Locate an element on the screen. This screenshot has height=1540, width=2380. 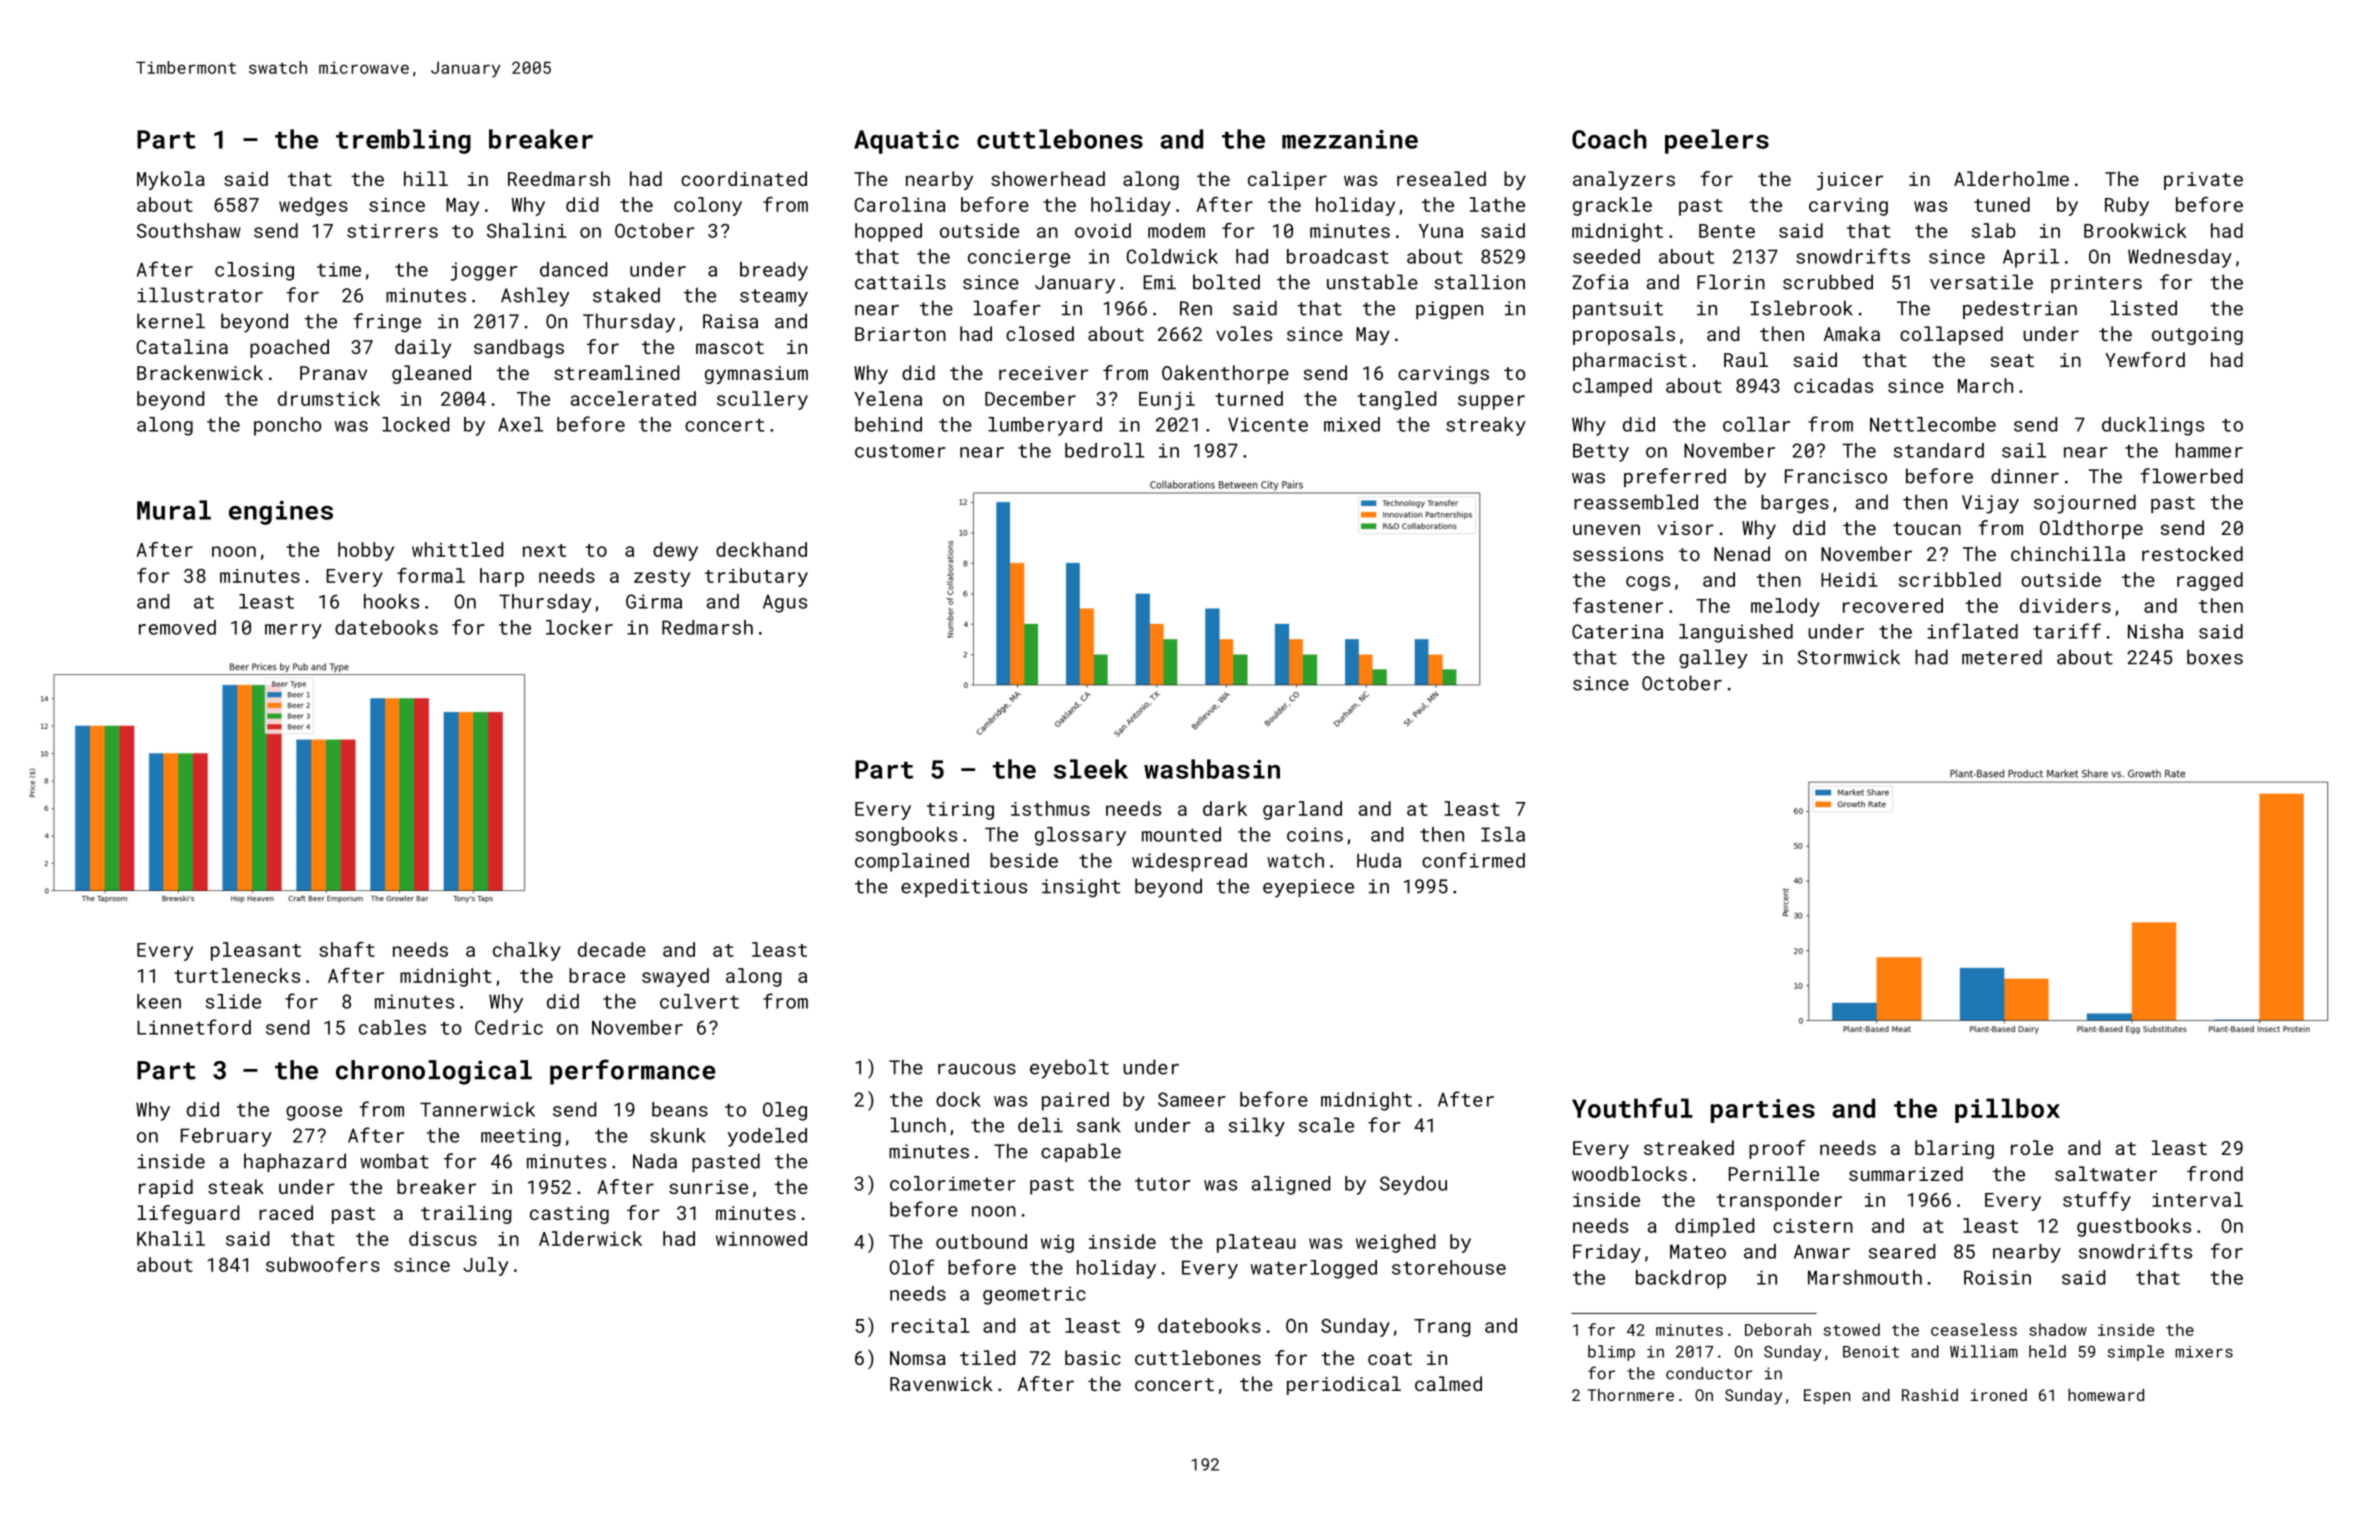
blaring is located at coordinates (1954, 1149).
